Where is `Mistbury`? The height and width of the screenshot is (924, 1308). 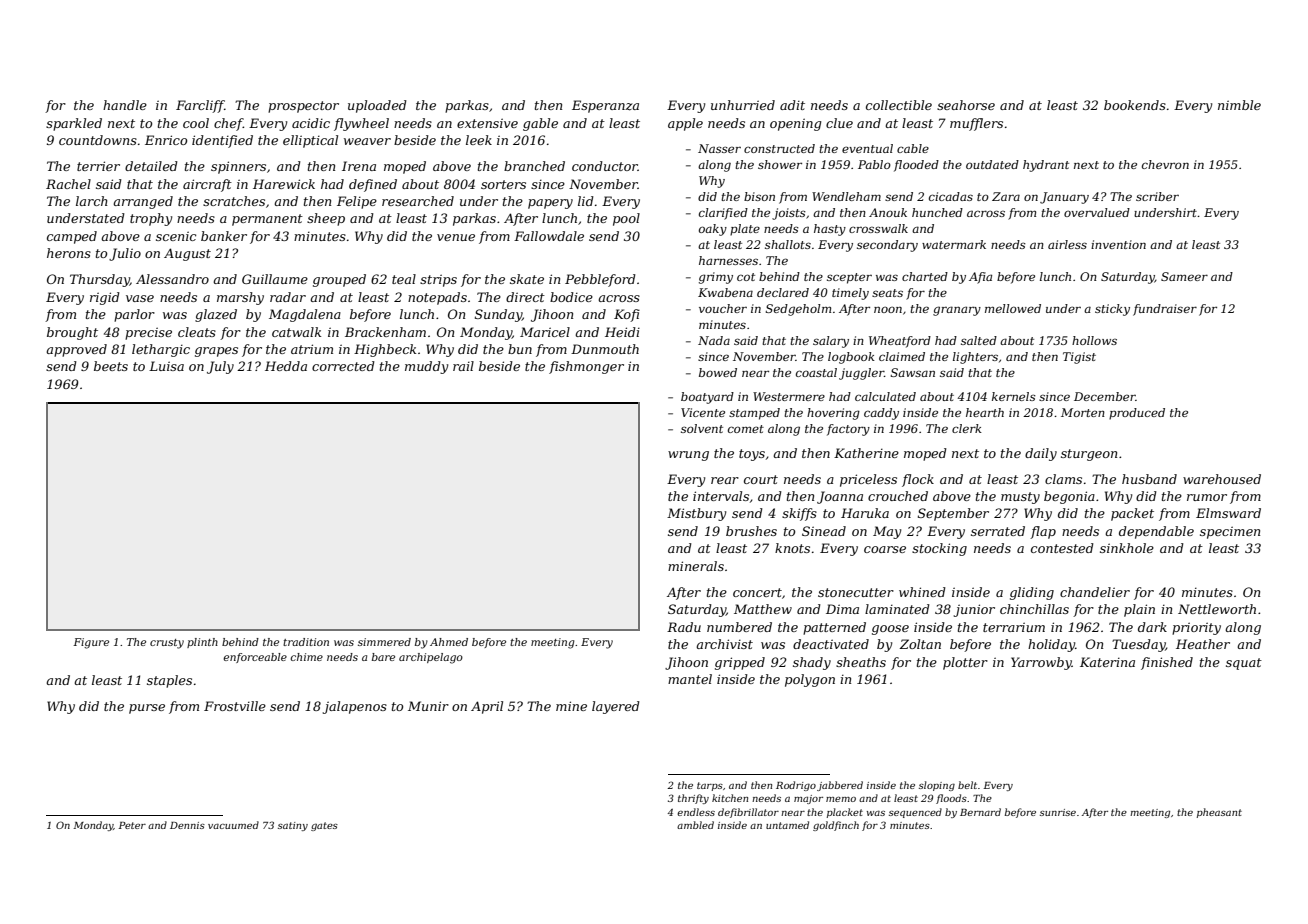
Mistbury is located at coordinates (696, 514).
